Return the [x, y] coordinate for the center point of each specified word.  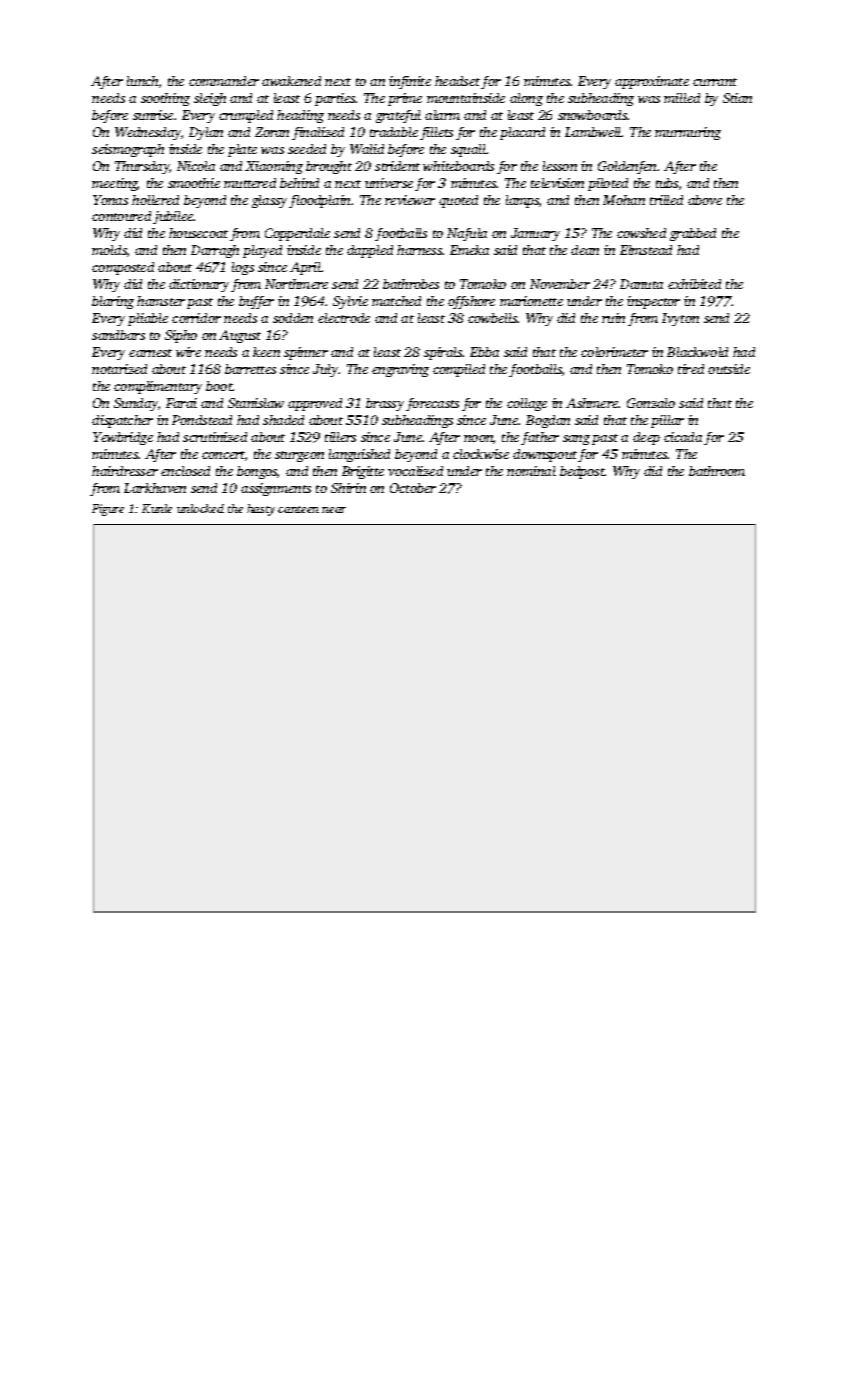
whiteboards [458, 166]
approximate [652, 82]
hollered [155, 200]
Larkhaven [155, 488]
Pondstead [202, 420]
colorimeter [614, 352]
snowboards [592, 115]
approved [315, 404]
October [413, 488]
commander [224, 81]
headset [457, 81]
